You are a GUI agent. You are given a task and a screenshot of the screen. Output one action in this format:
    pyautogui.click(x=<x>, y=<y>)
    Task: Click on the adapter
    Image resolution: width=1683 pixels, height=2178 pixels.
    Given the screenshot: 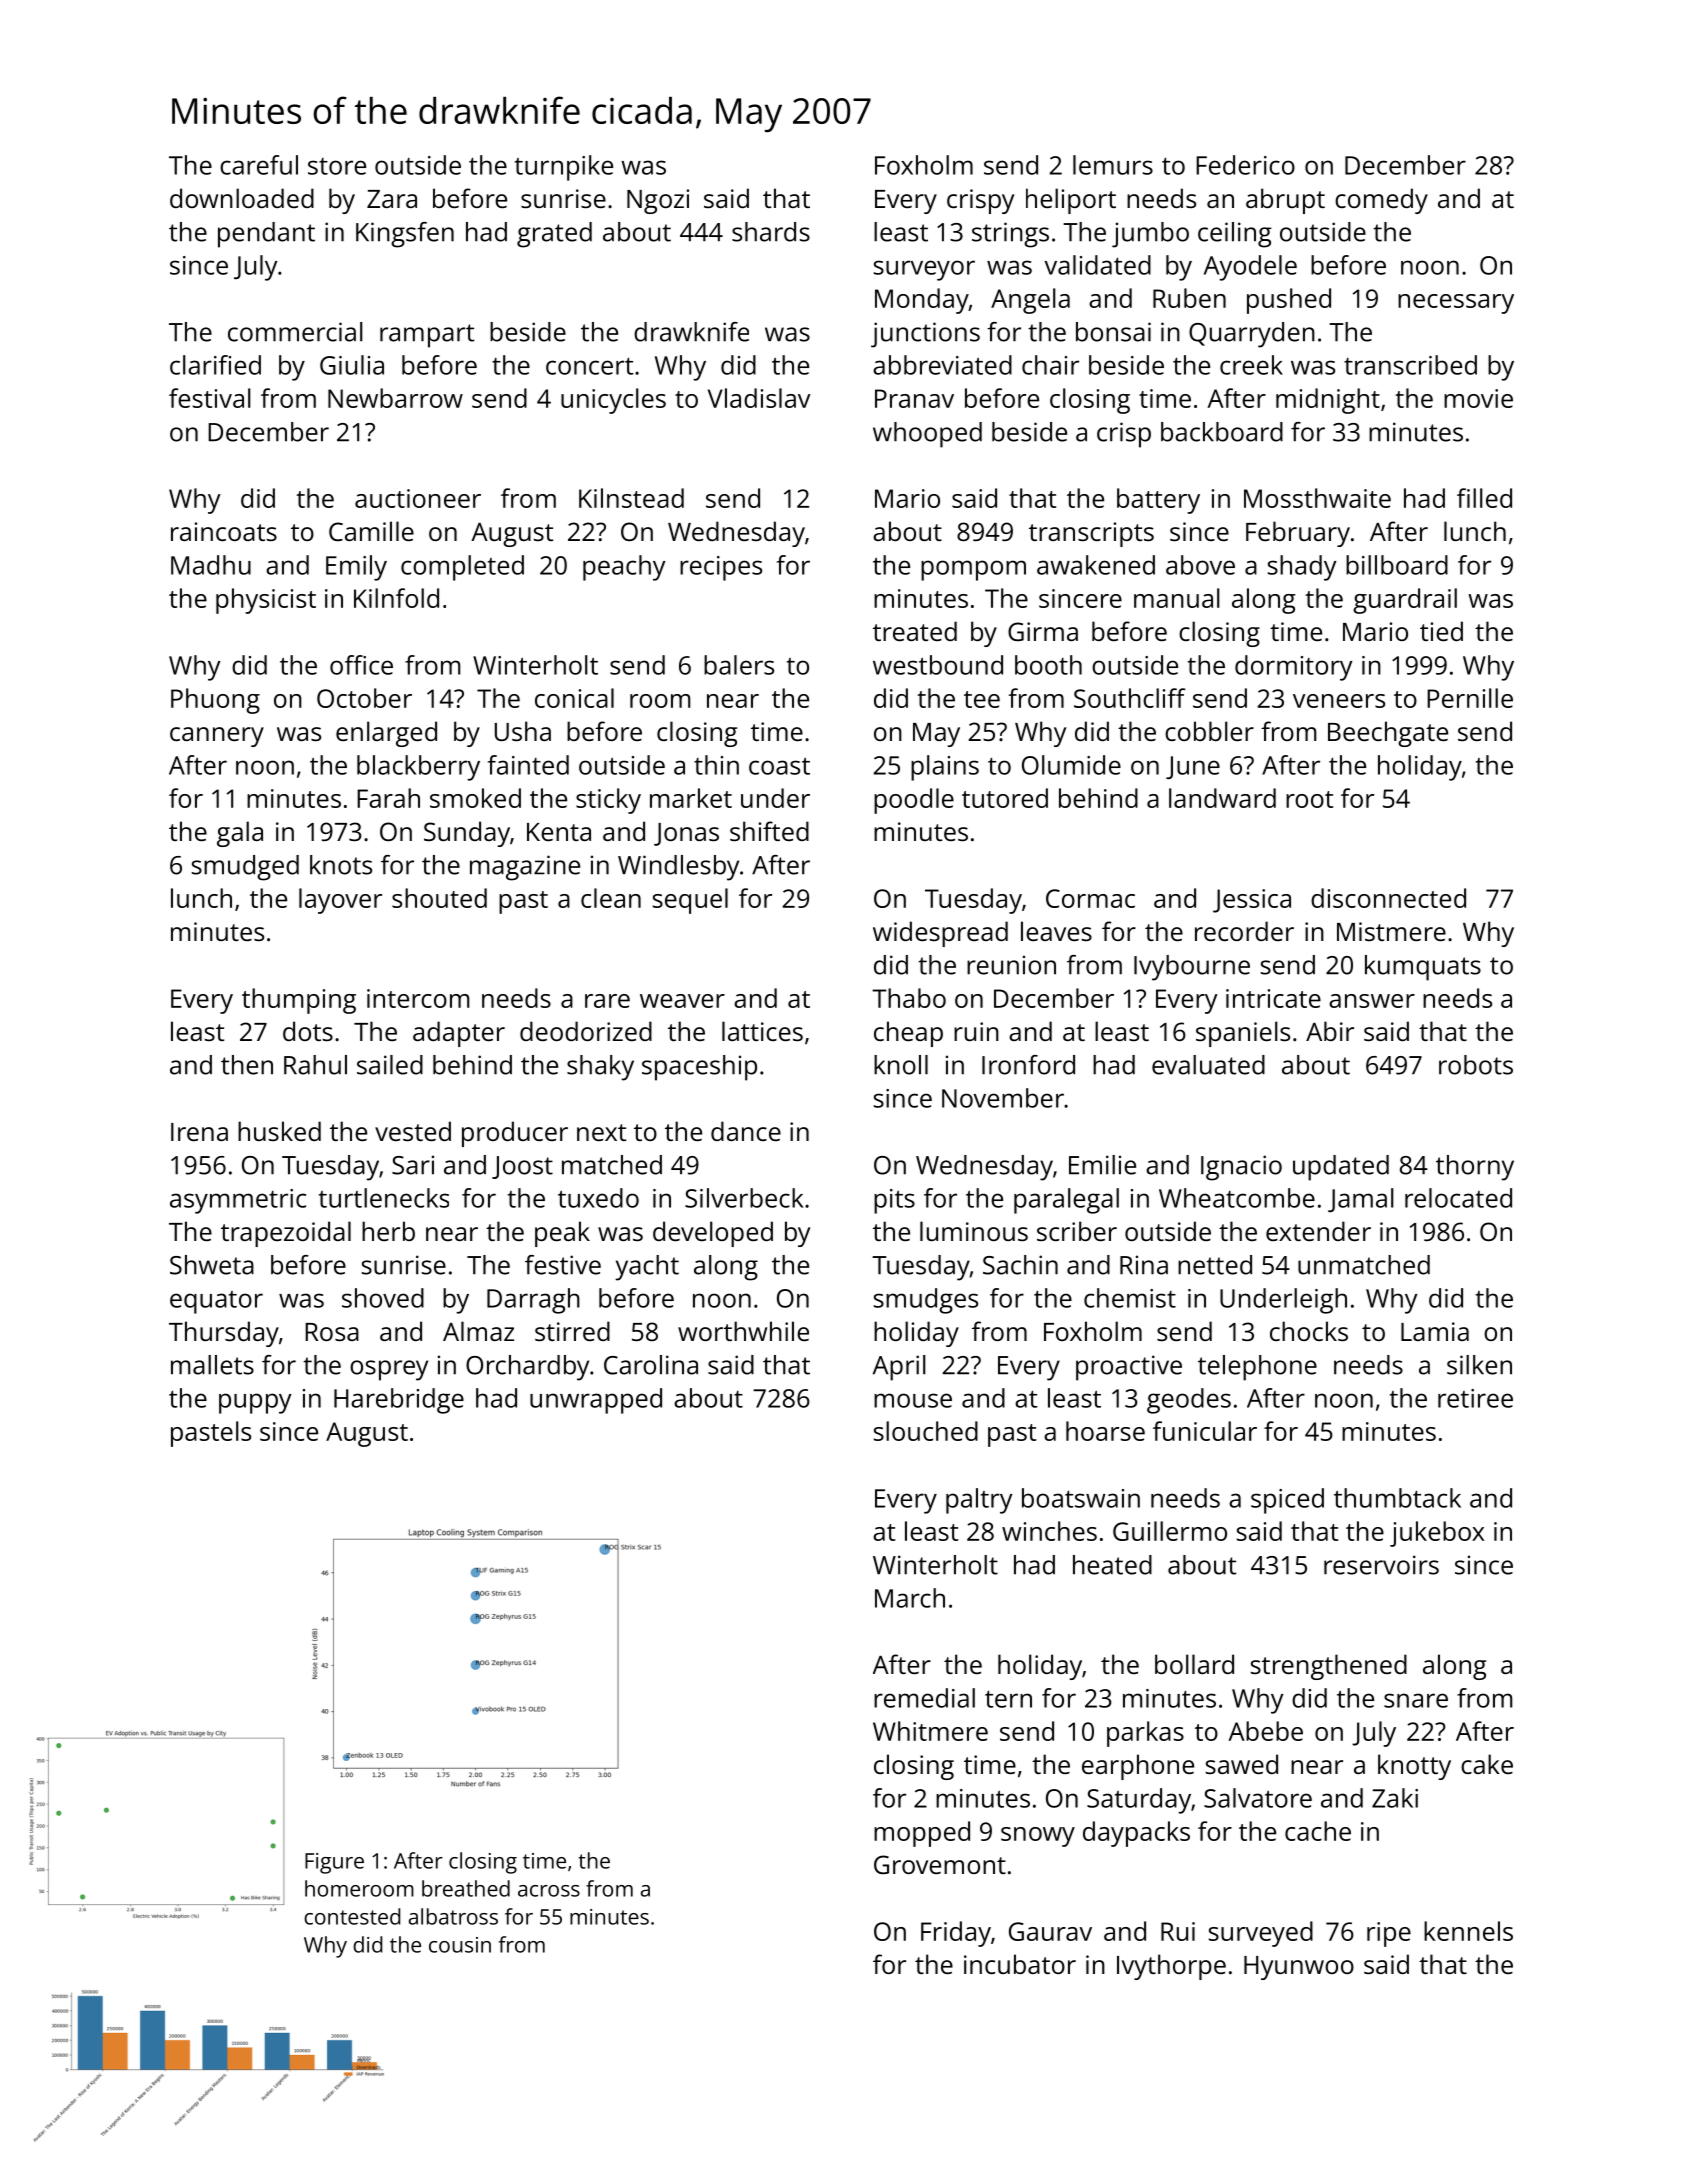 What is the action you would take?
    pyautogui.click(x=459, y=1034)
